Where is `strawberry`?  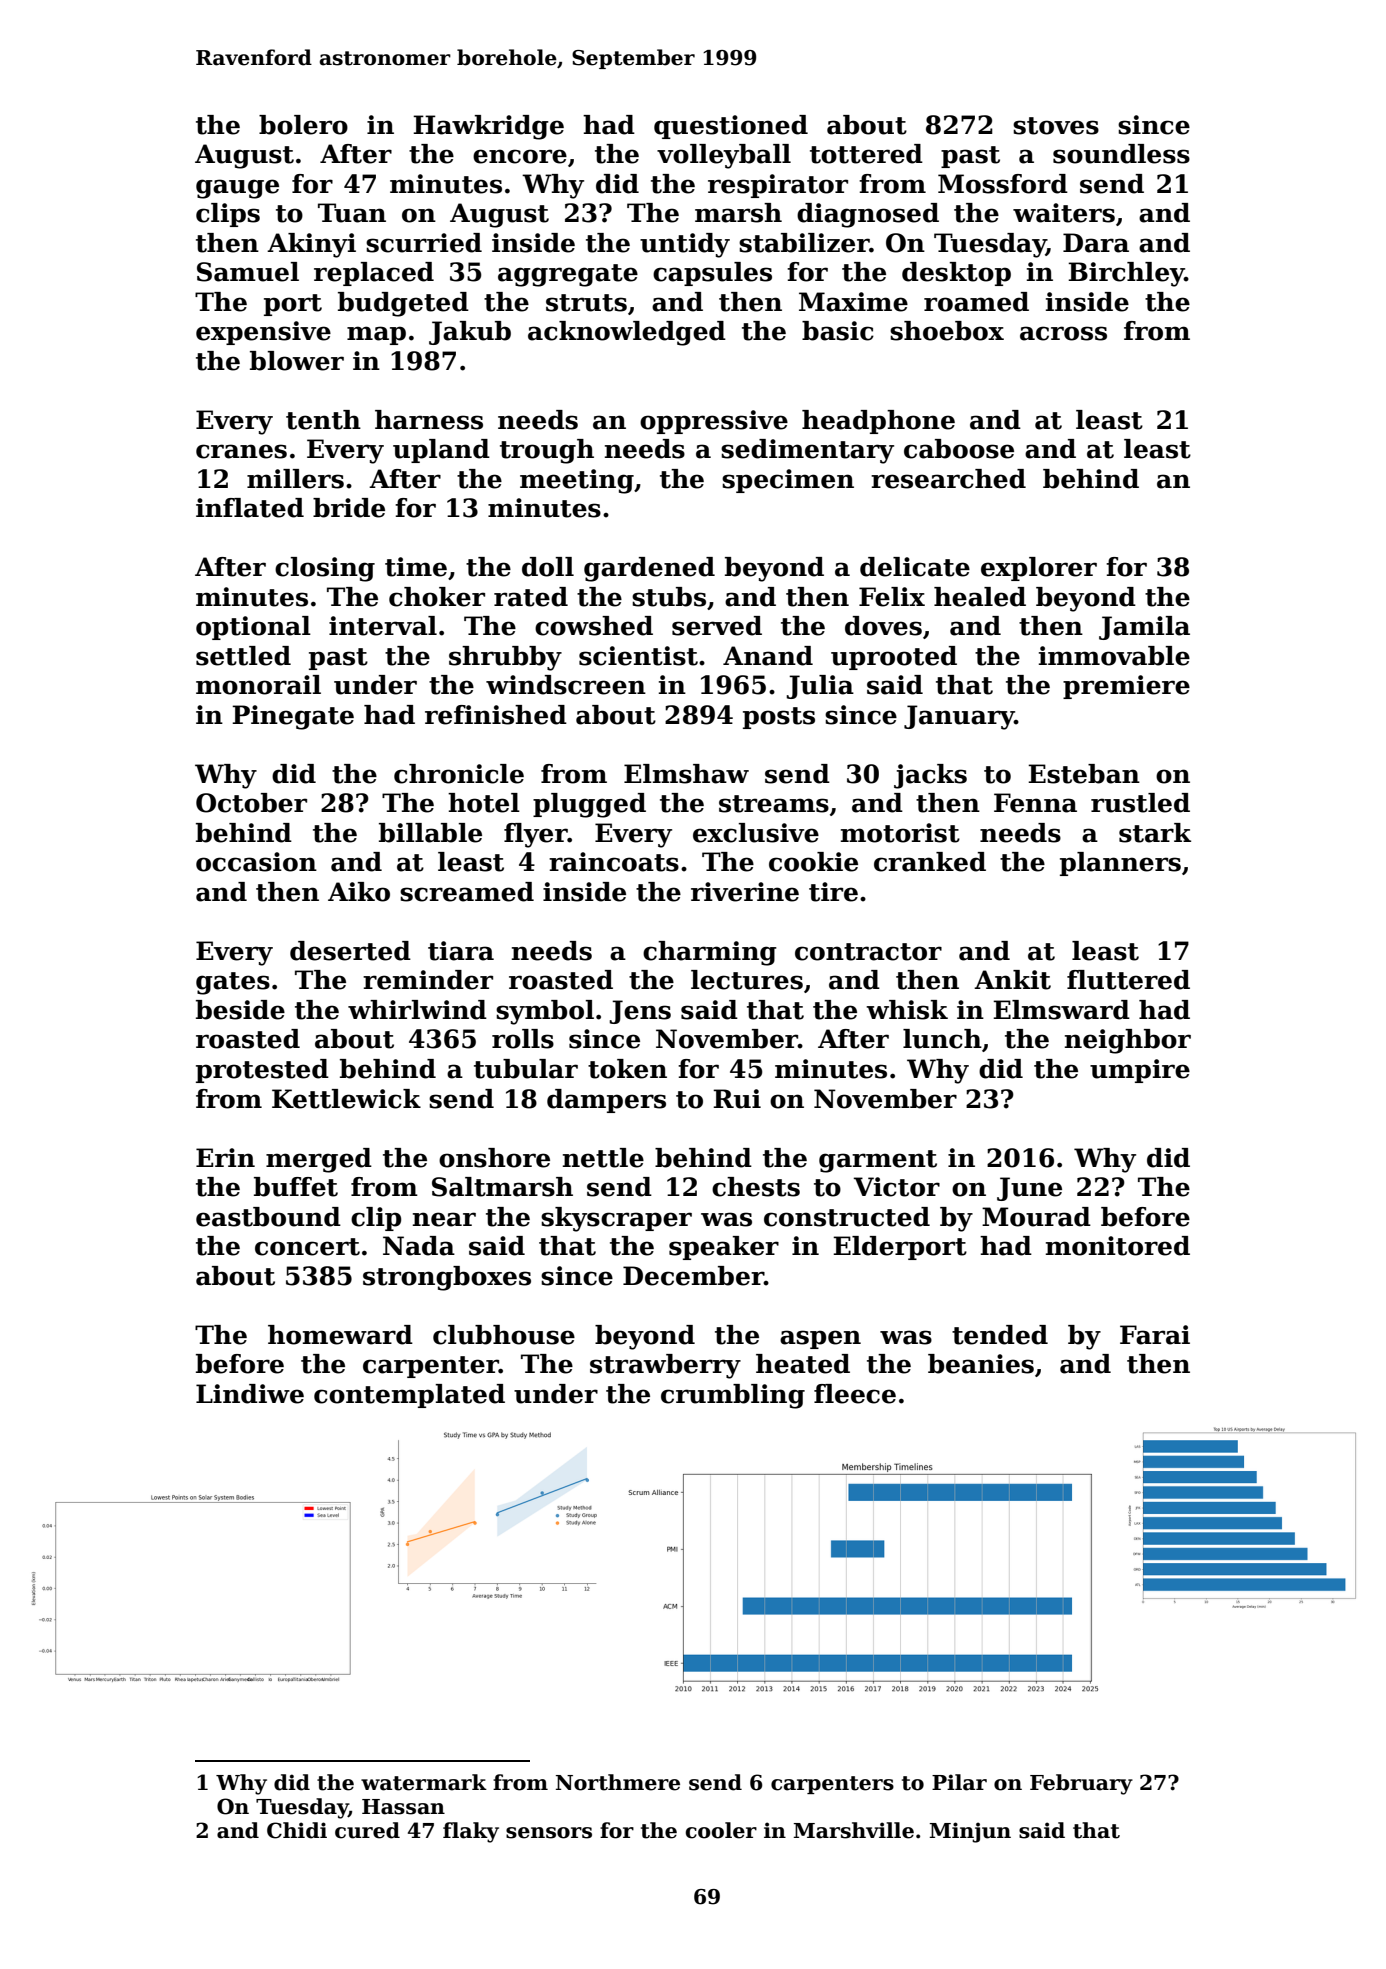
strawberry is located at coordinates (665, 1366).
